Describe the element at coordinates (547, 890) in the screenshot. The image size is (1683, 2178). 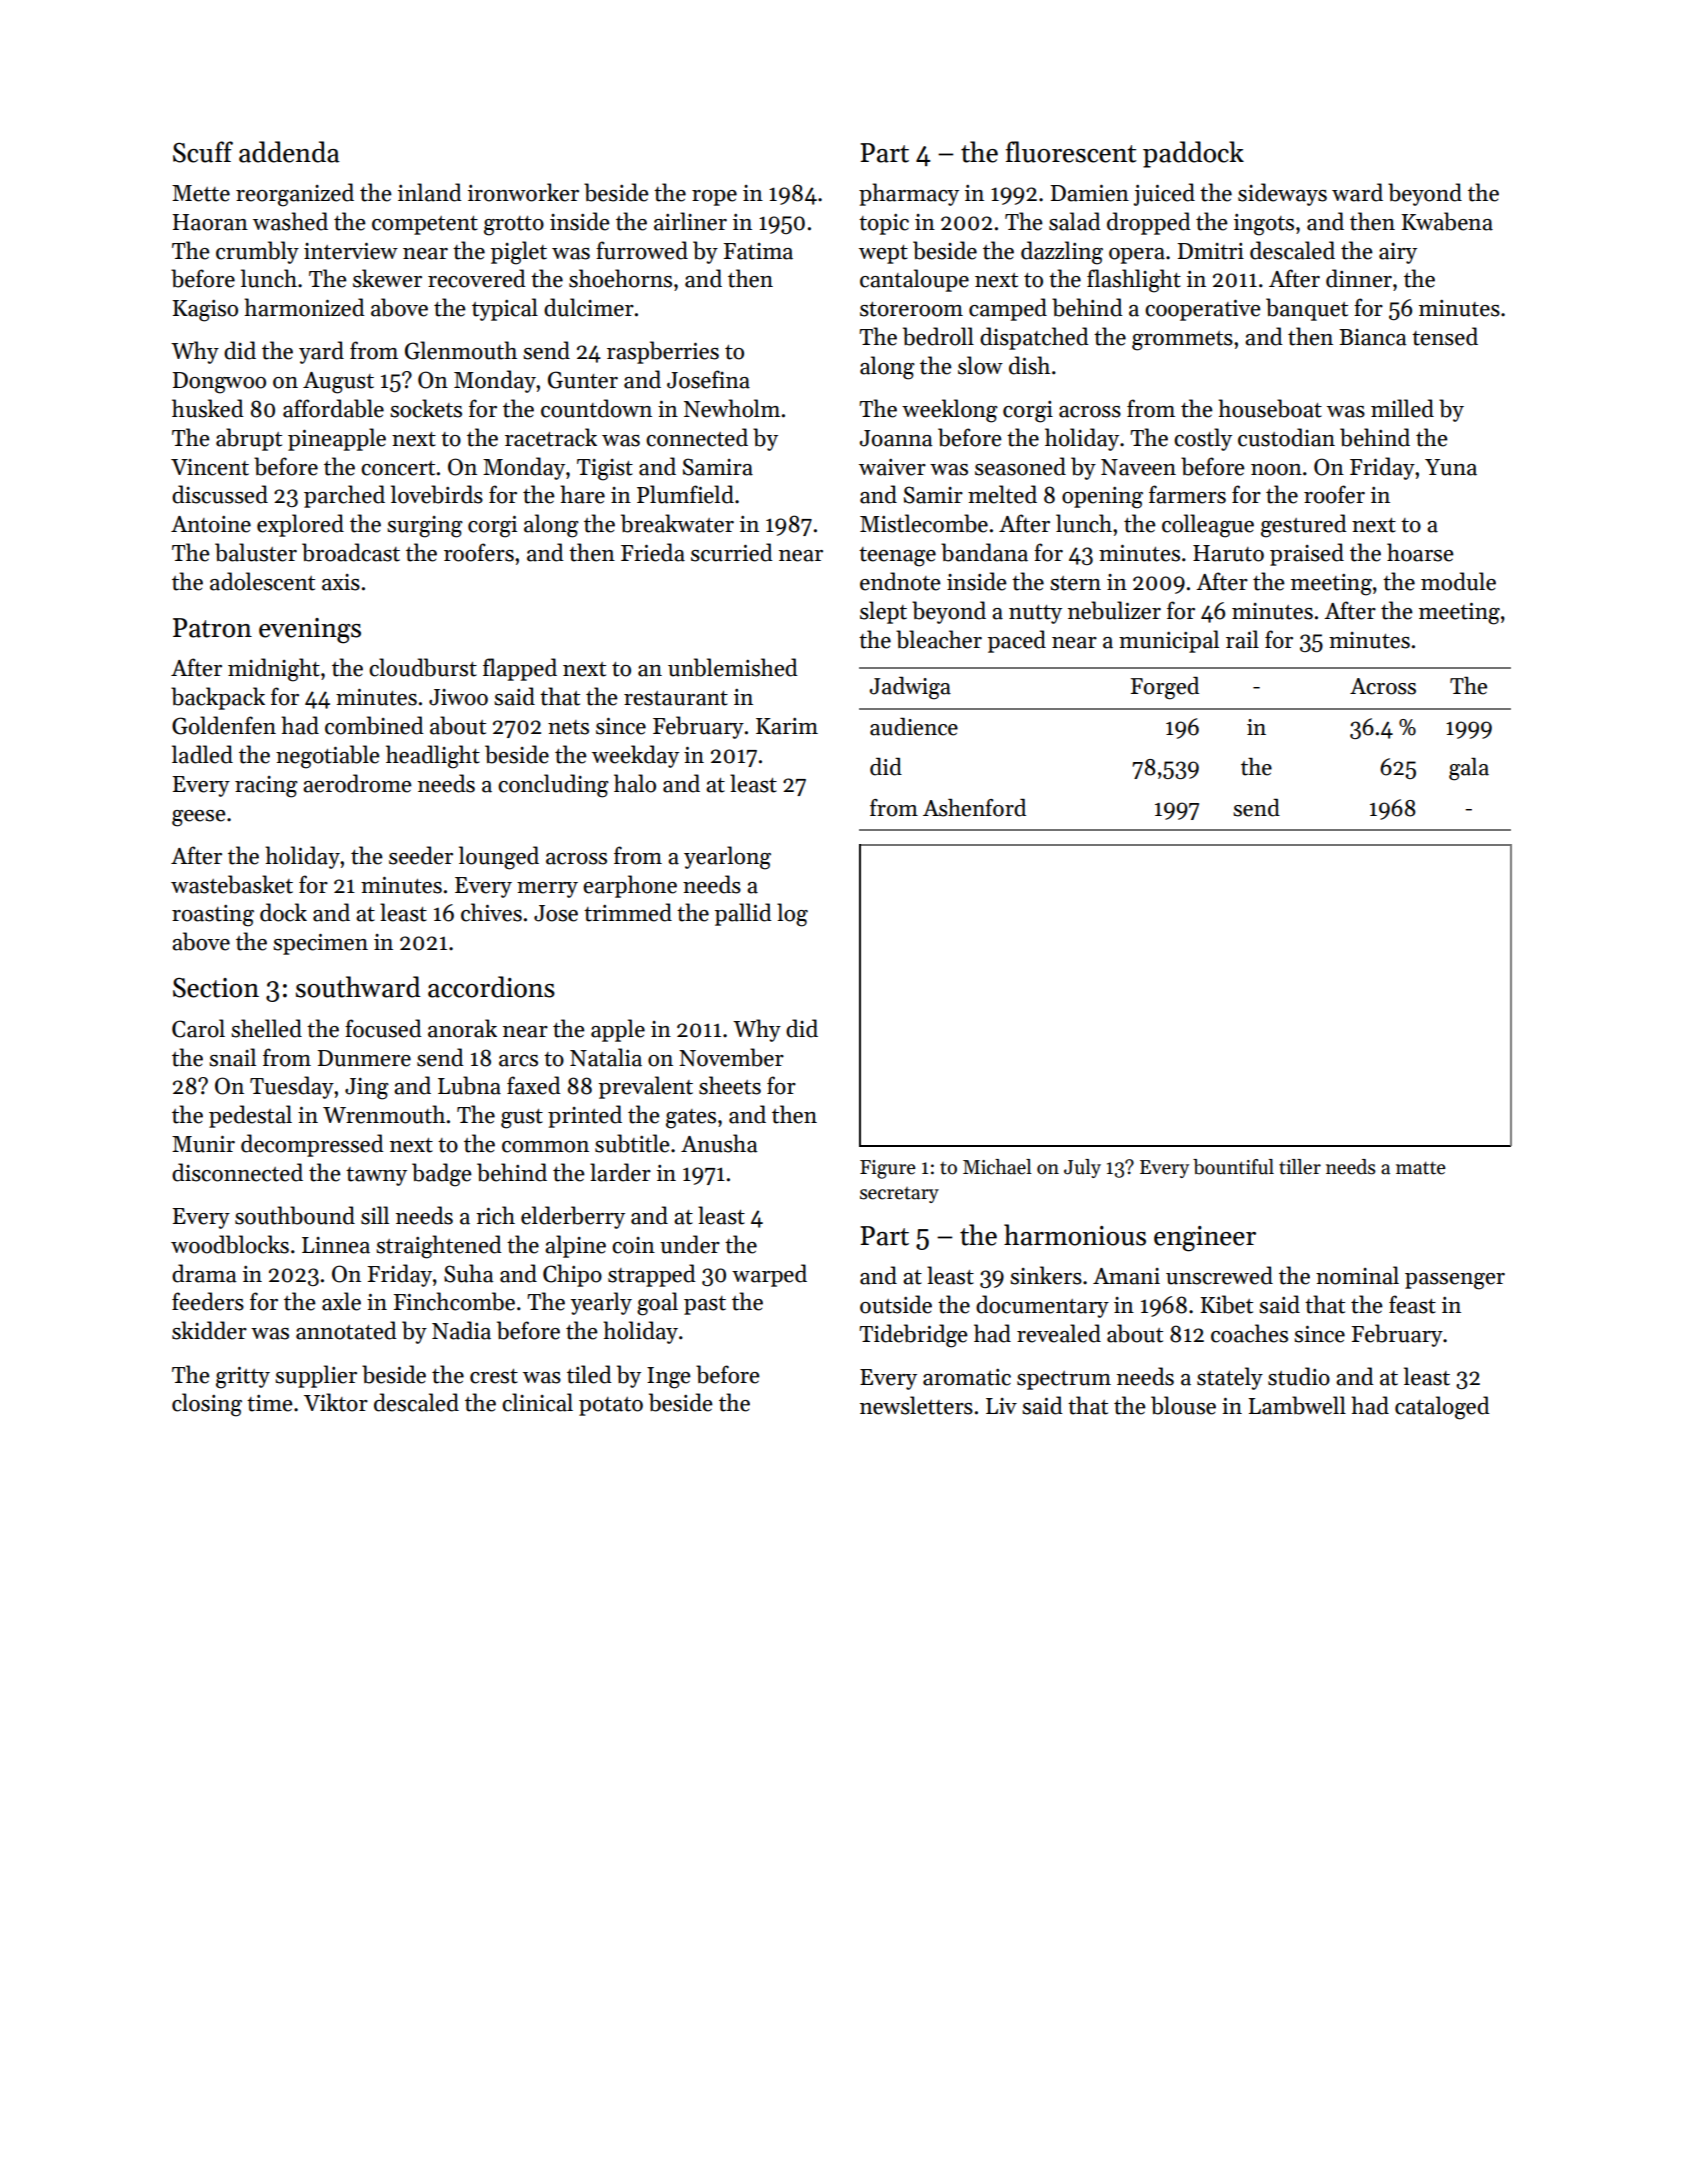
I see `merry` at that location.
